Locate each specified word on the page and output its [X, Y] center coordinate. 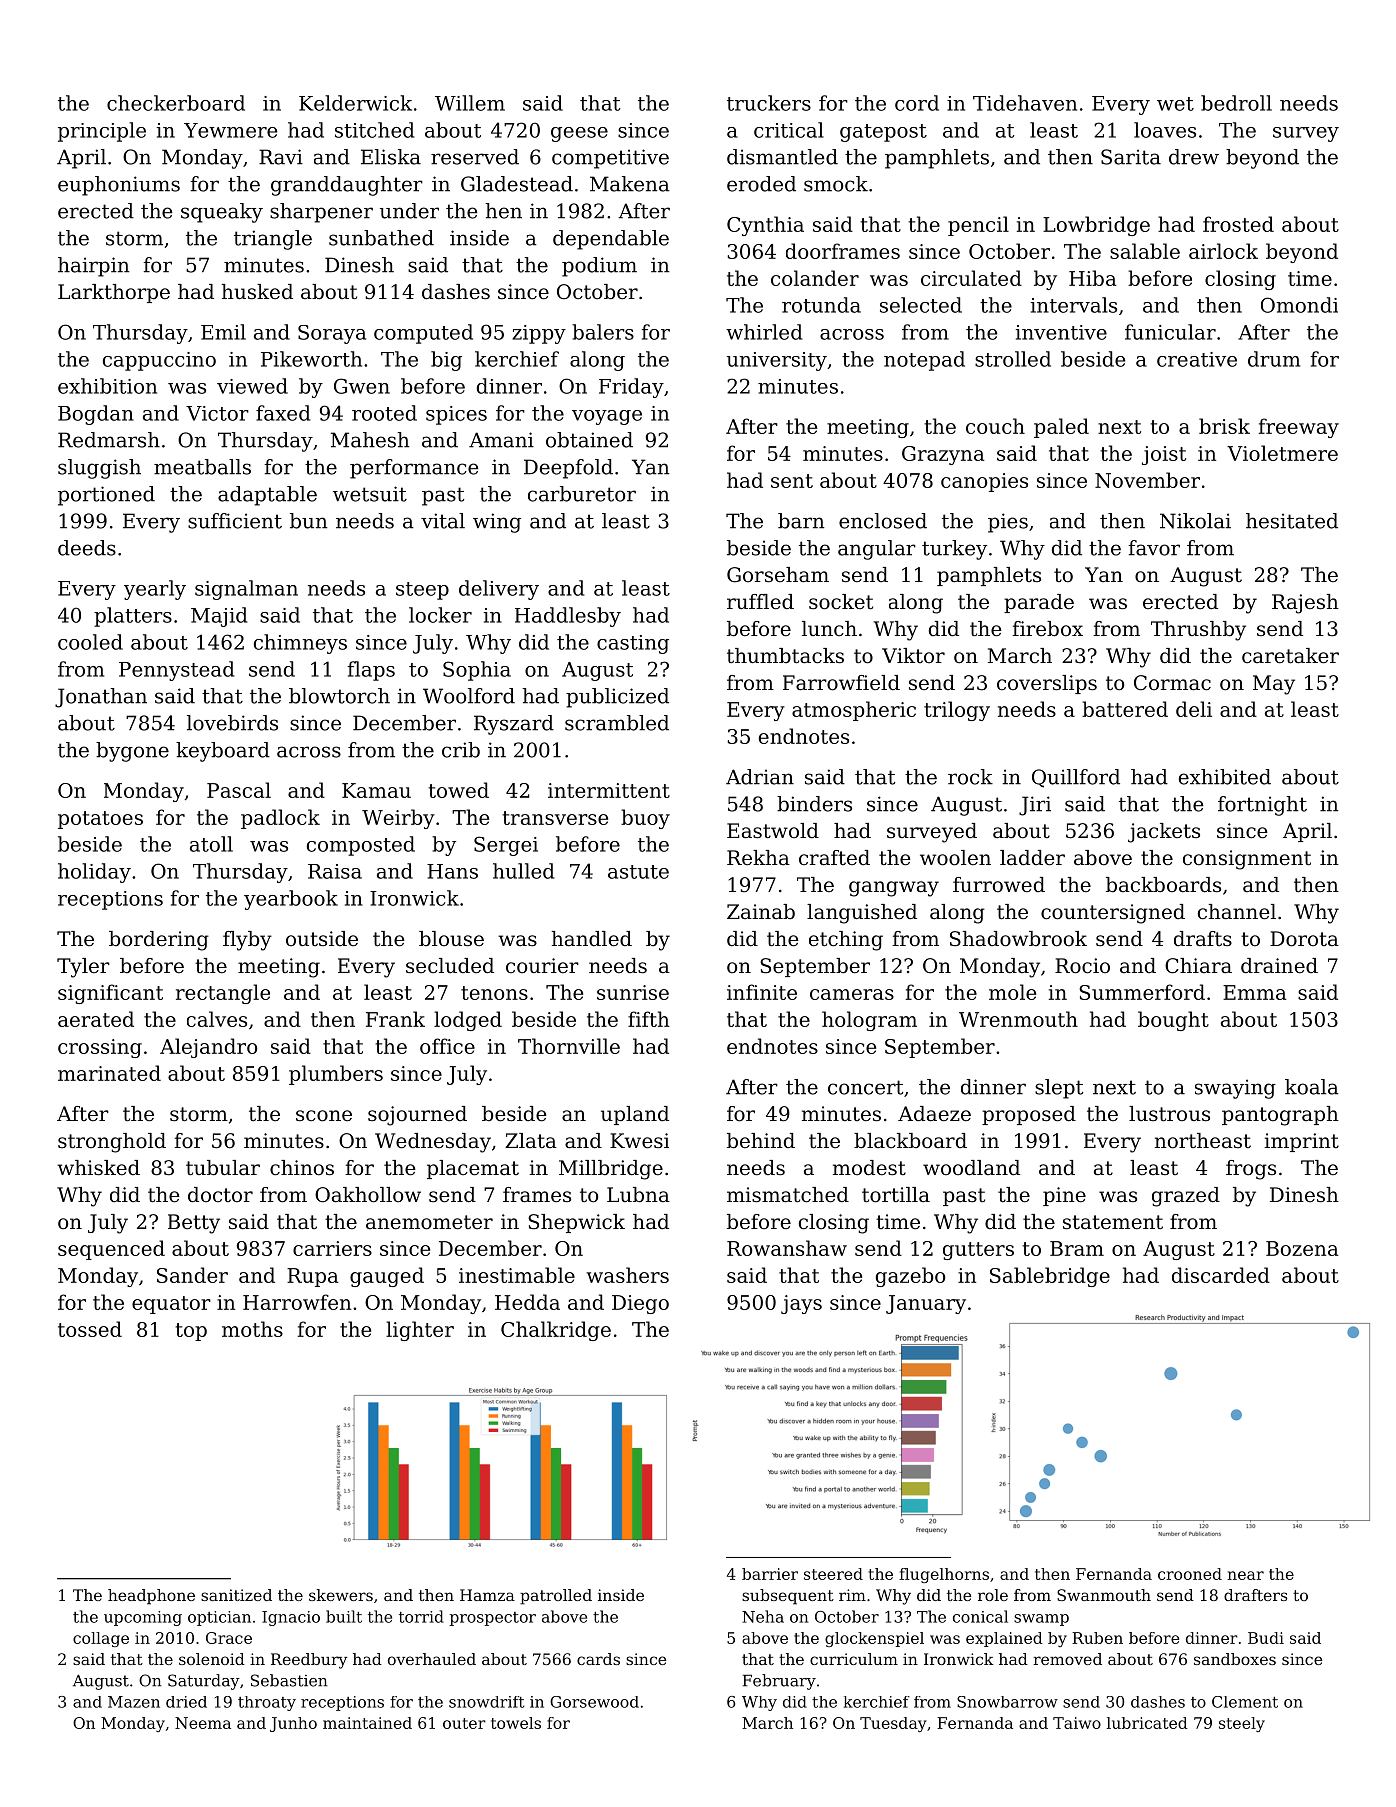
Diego [640, 1304]
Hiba [1092, 278]
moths [252, 1329]
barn [801, 521]
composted [361, 846]
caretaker [1290, 656]
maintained [367, 1723]
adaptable [267, 496]
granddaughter [347, 186]
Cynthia [765, 226]
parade [1039, 603]
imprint [1301, 1142]
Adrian [760, 777]
